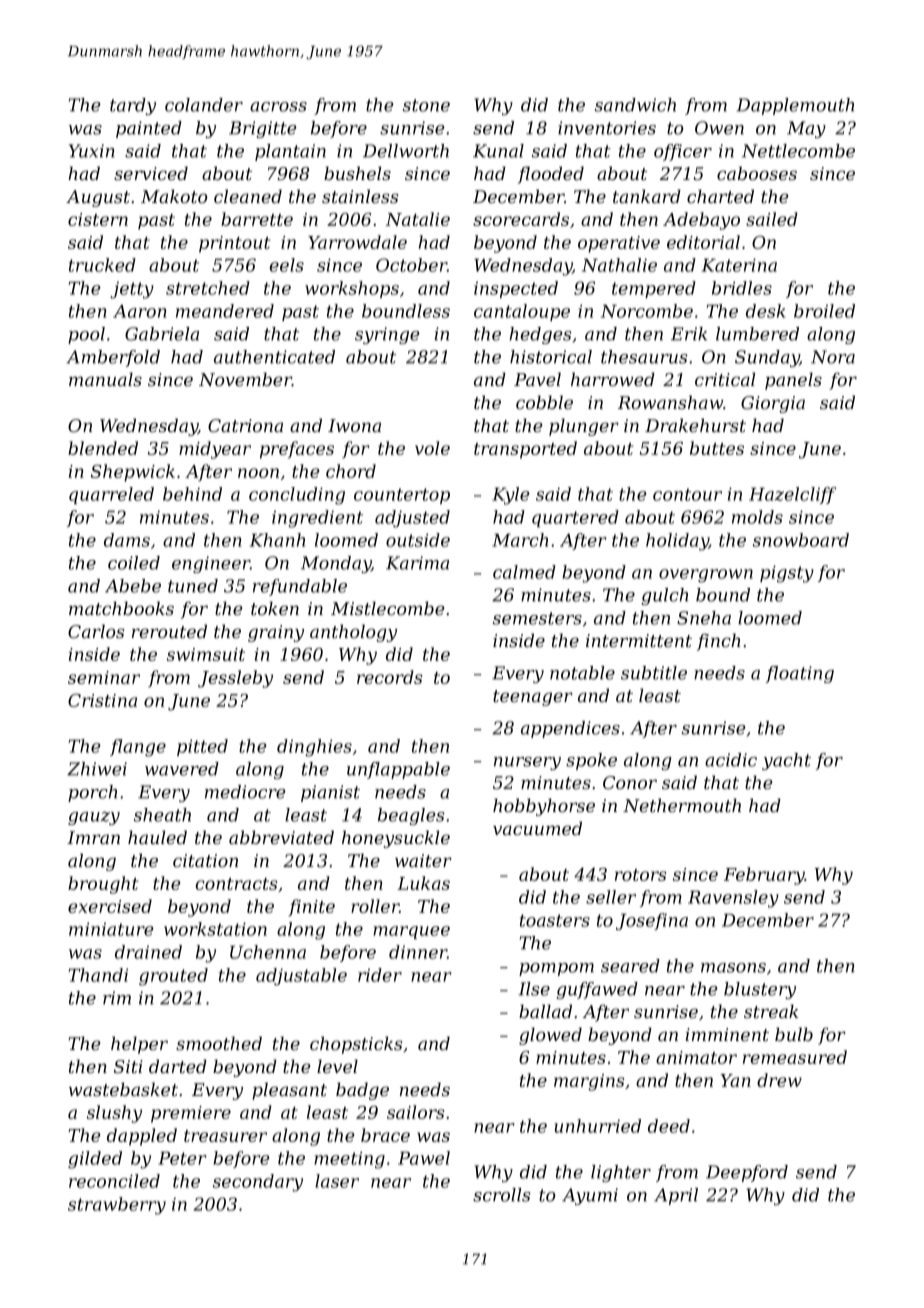  Describe the element at coordinates (792, 495) in the document. I see `Hazelcliff` at that location.
